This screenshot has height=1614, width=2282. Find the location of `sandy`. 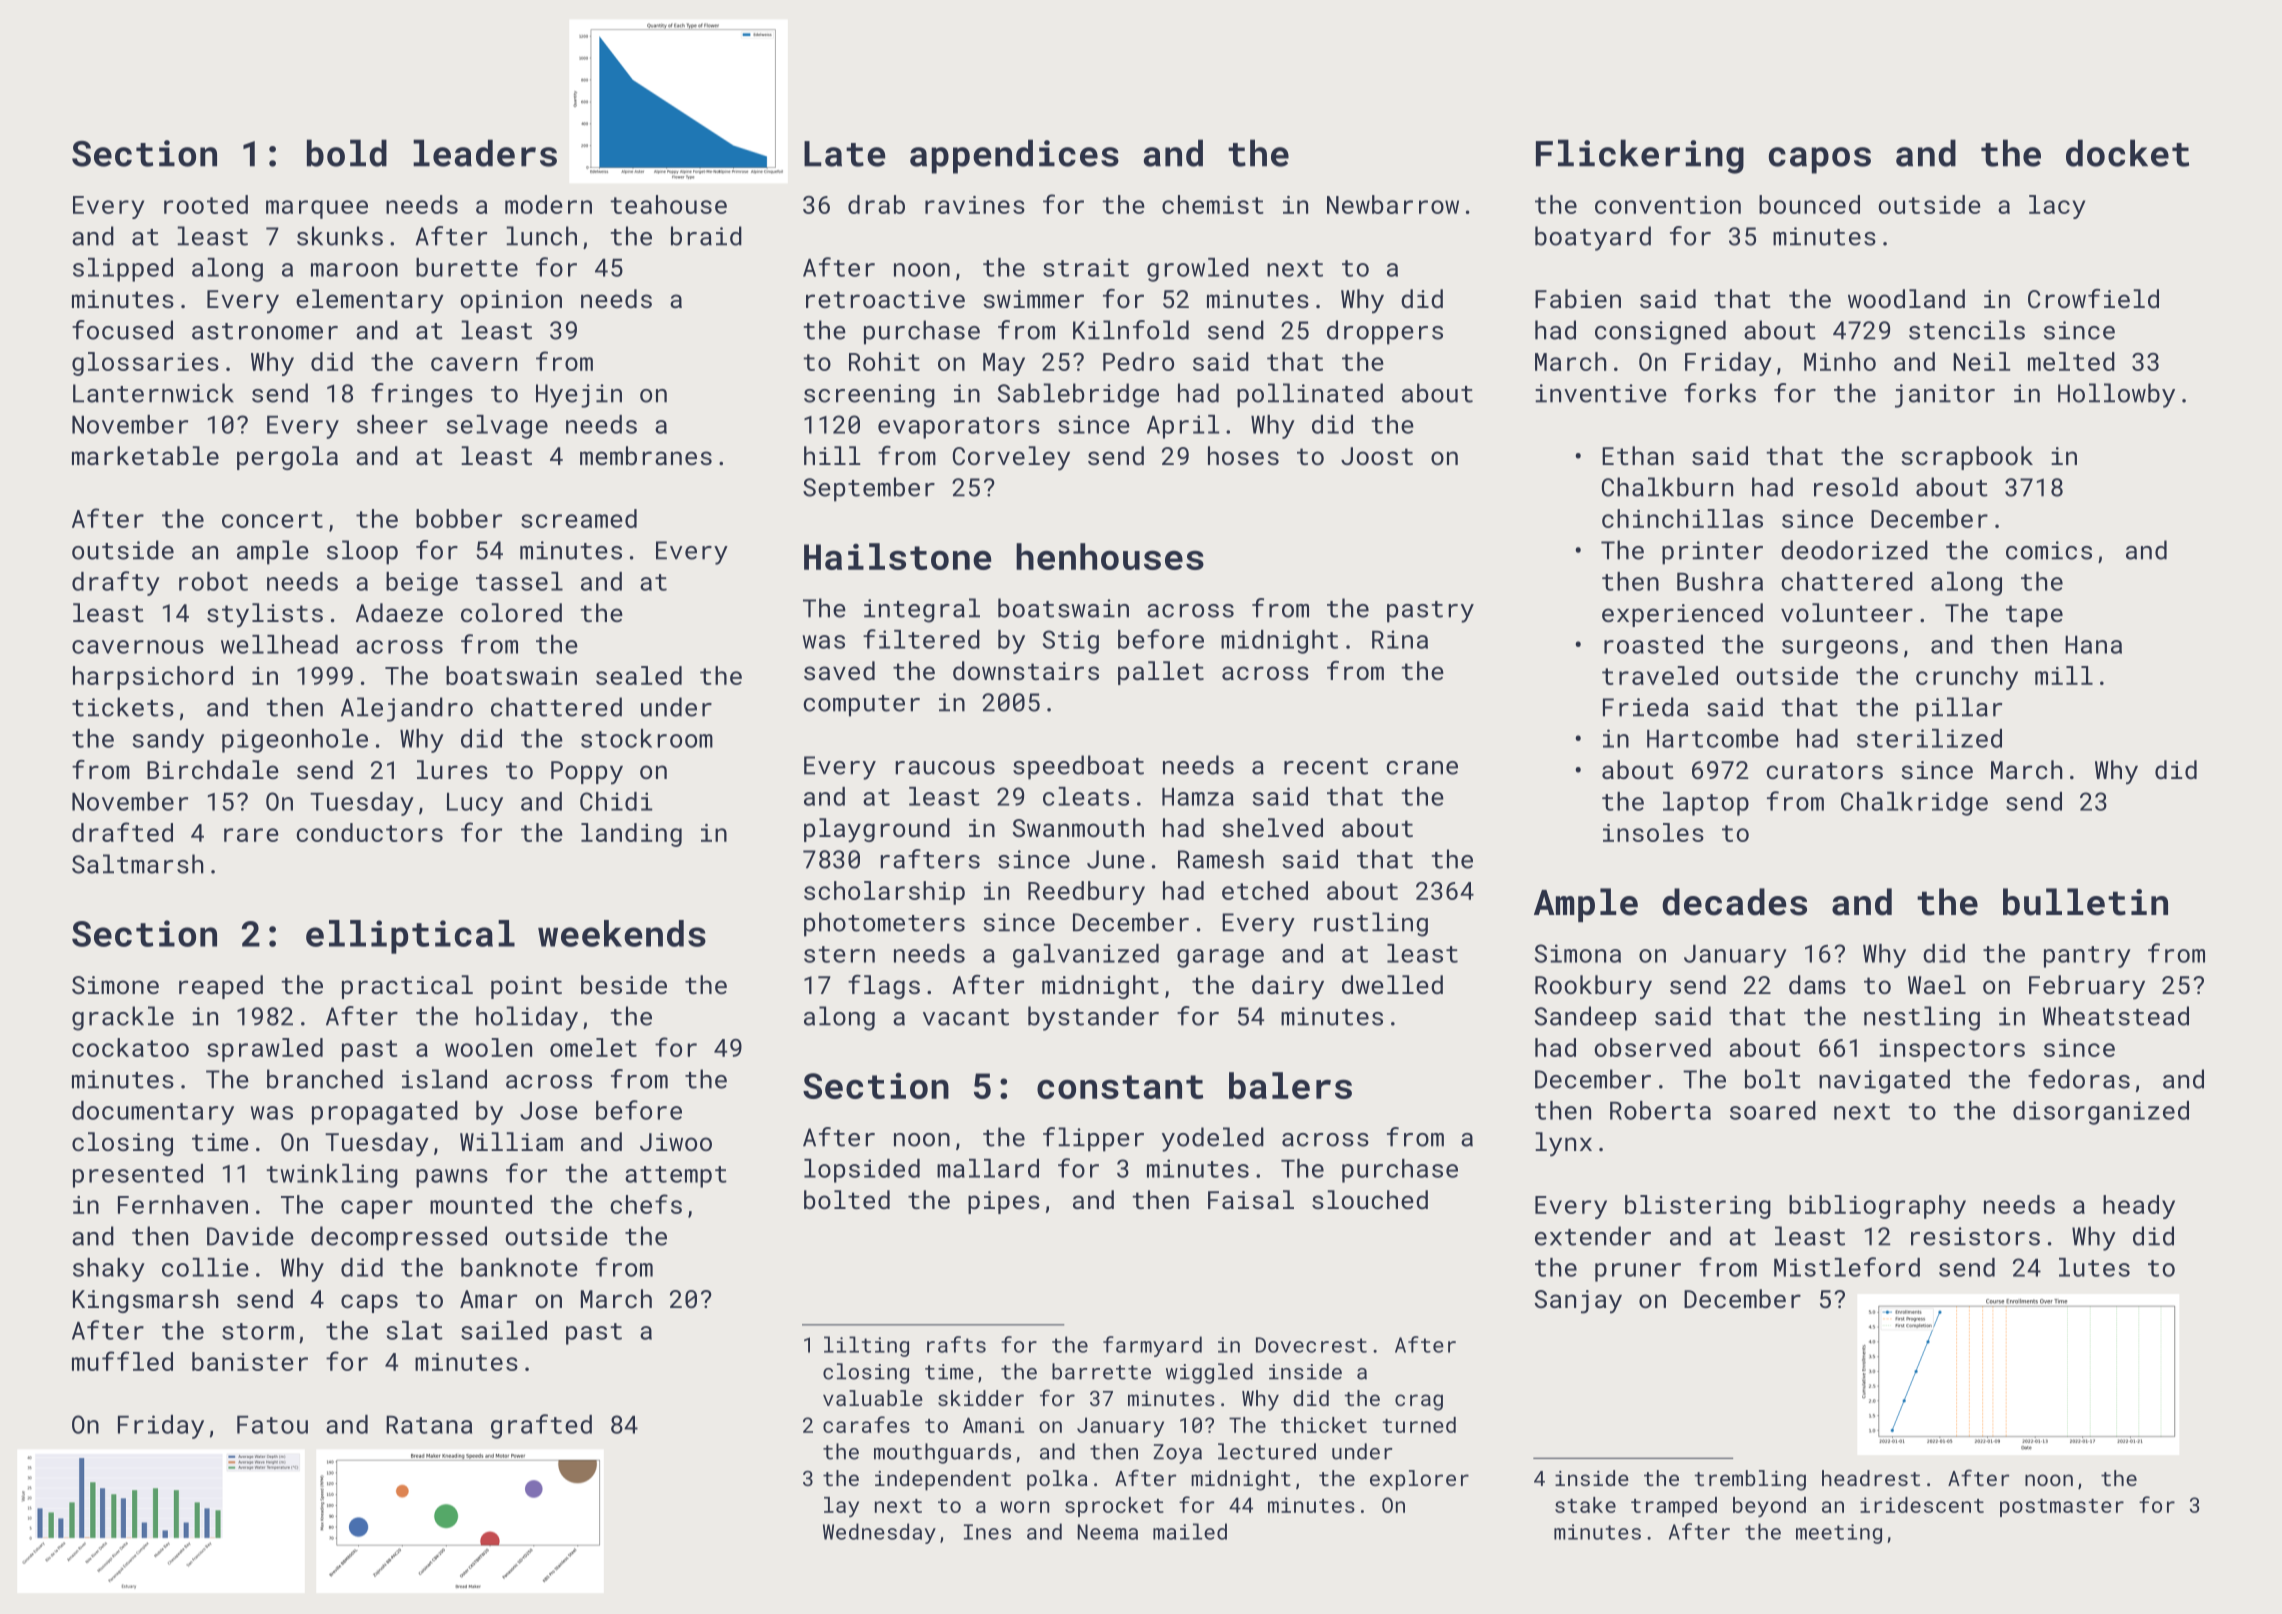

sandy is located at coordinates (168, 741).
